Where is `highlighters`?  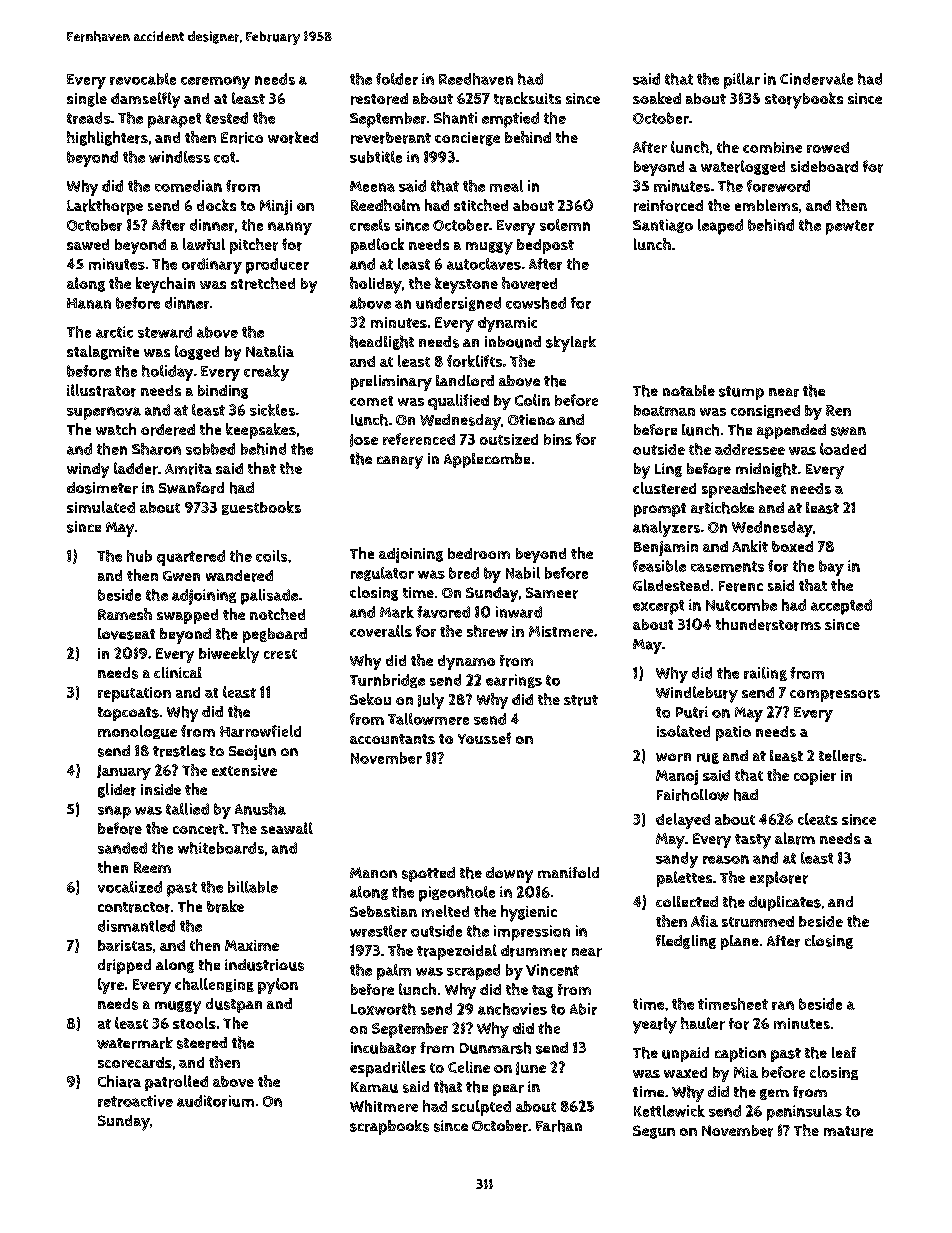
highlighters is located at coordinates (107, 138).
